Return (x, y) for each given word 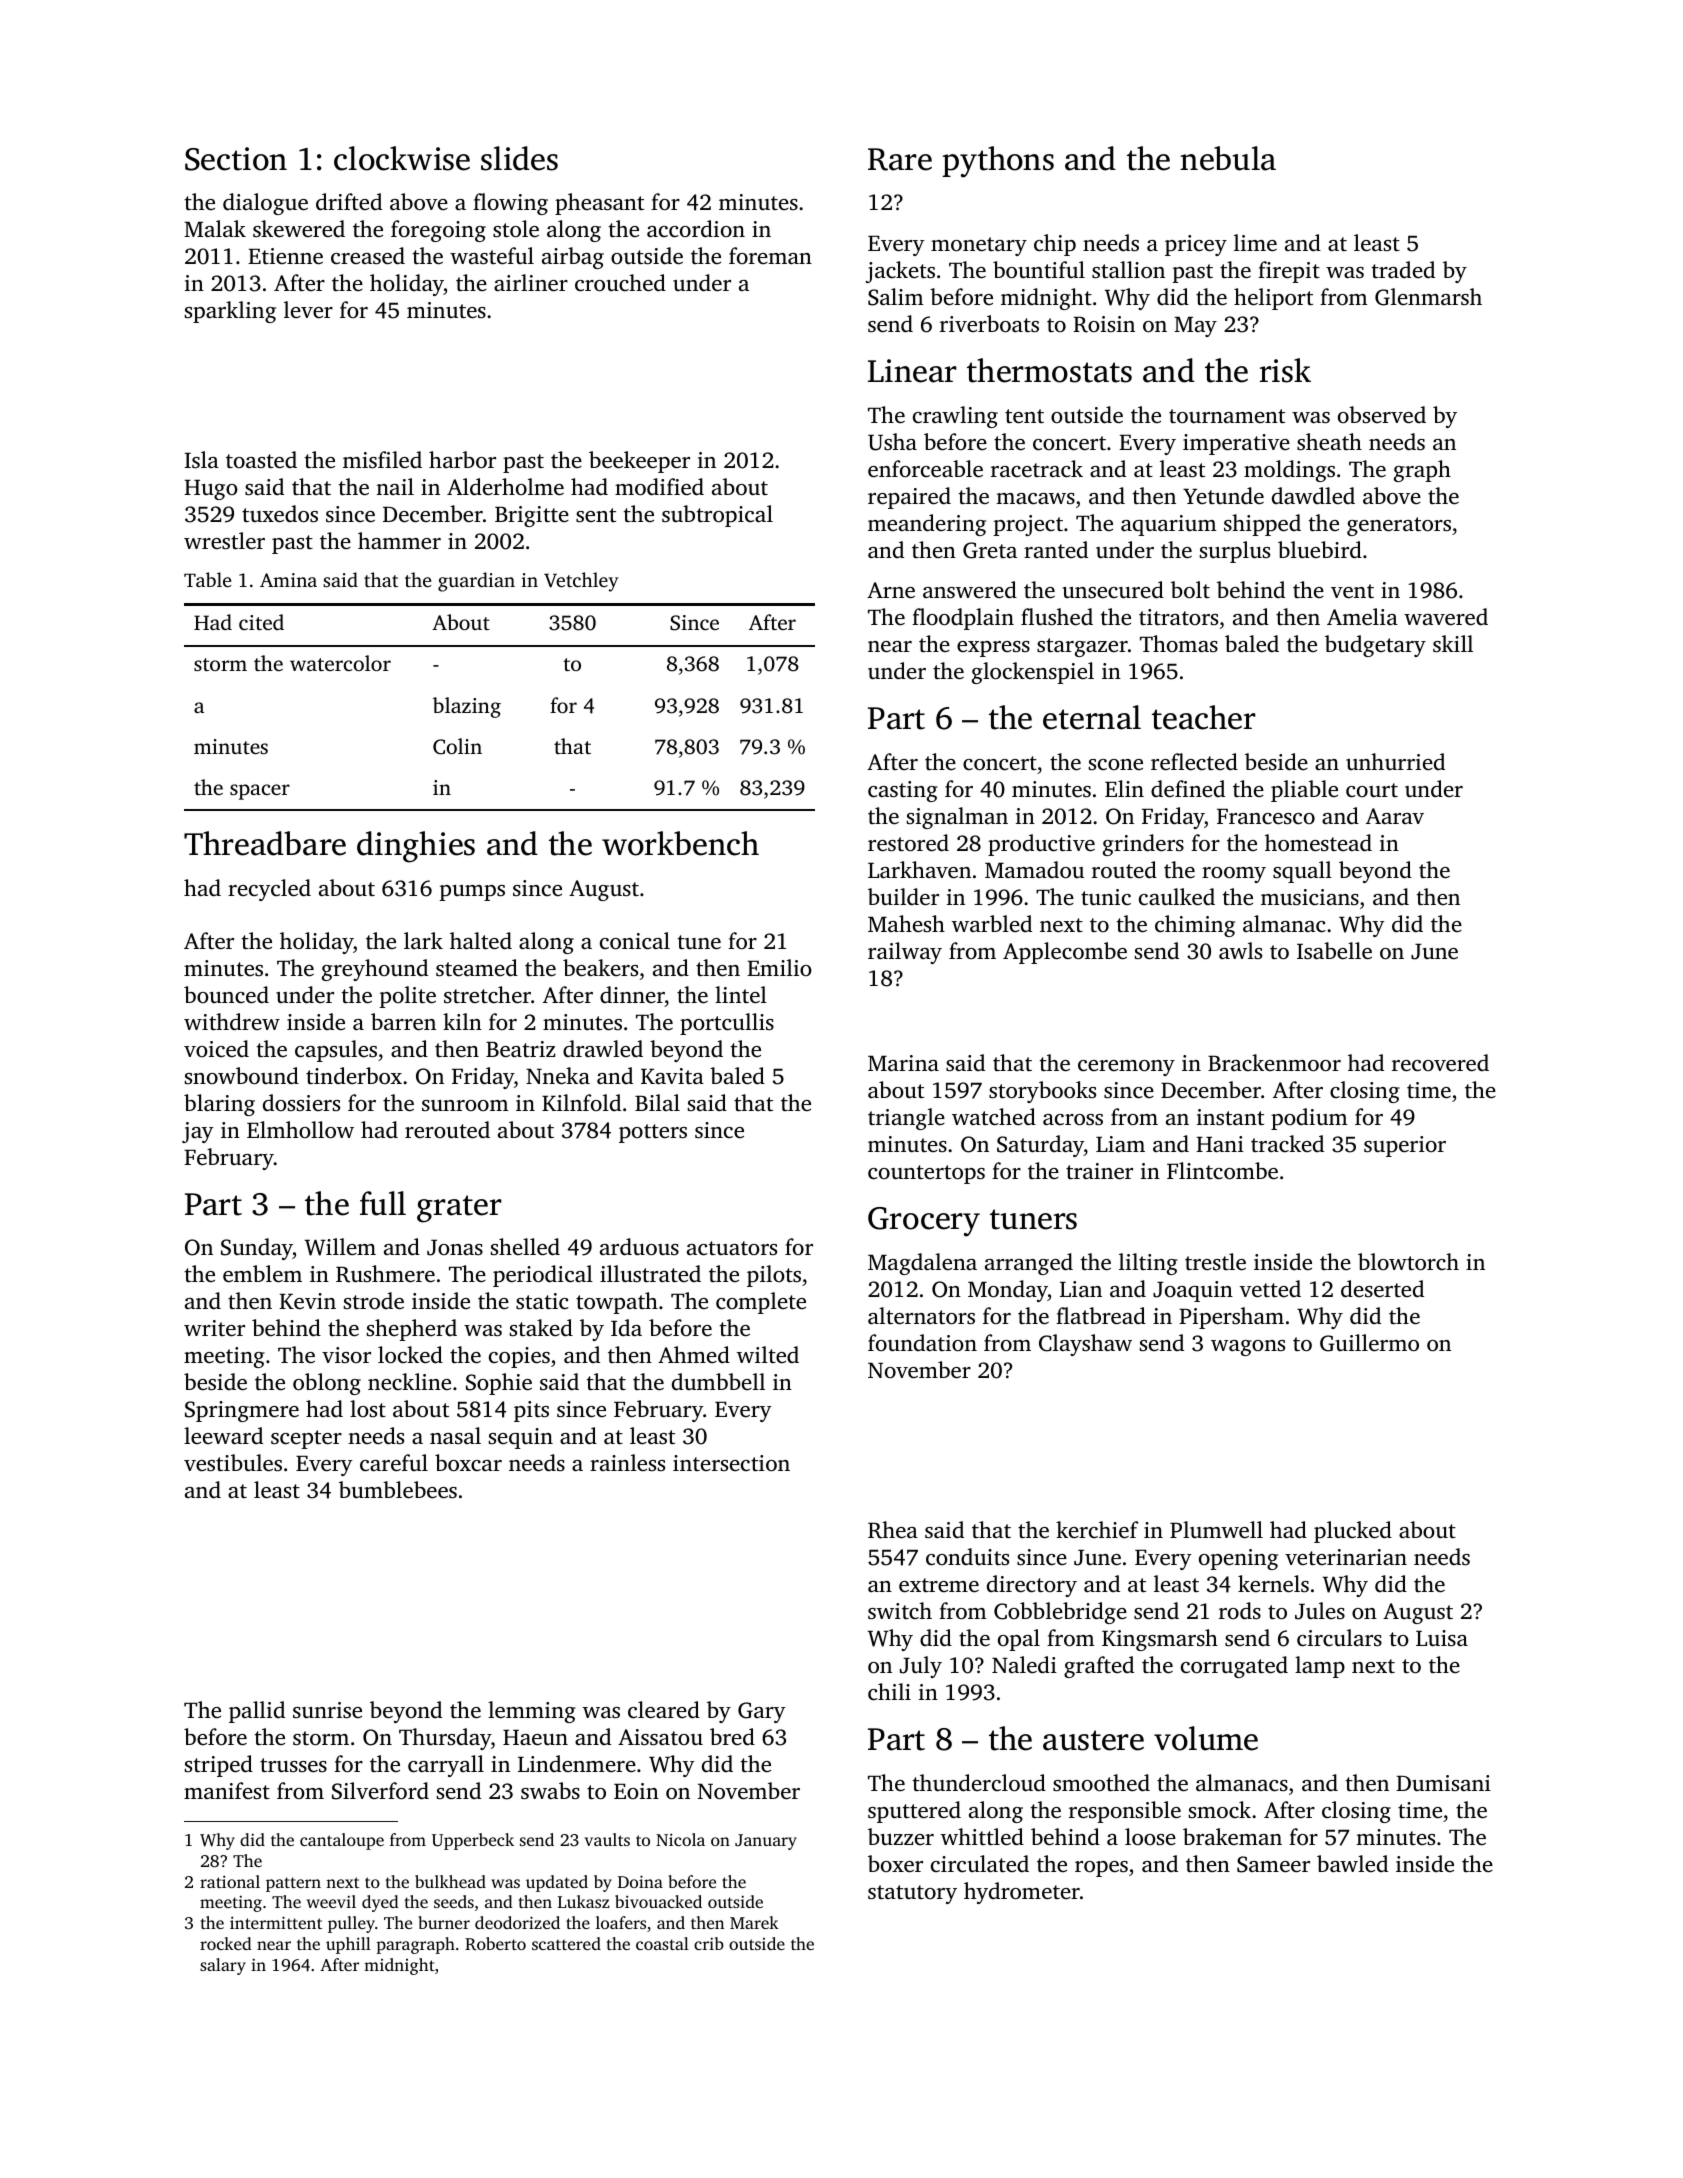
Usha (892, 442)
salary (223, 1966)
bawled (1352, 1863)
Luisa (1442, 1638)
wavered (1446, 617)
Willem (340, 1247)
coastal (662, 1943)
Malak (215, 228)
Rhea (893, 1530)
